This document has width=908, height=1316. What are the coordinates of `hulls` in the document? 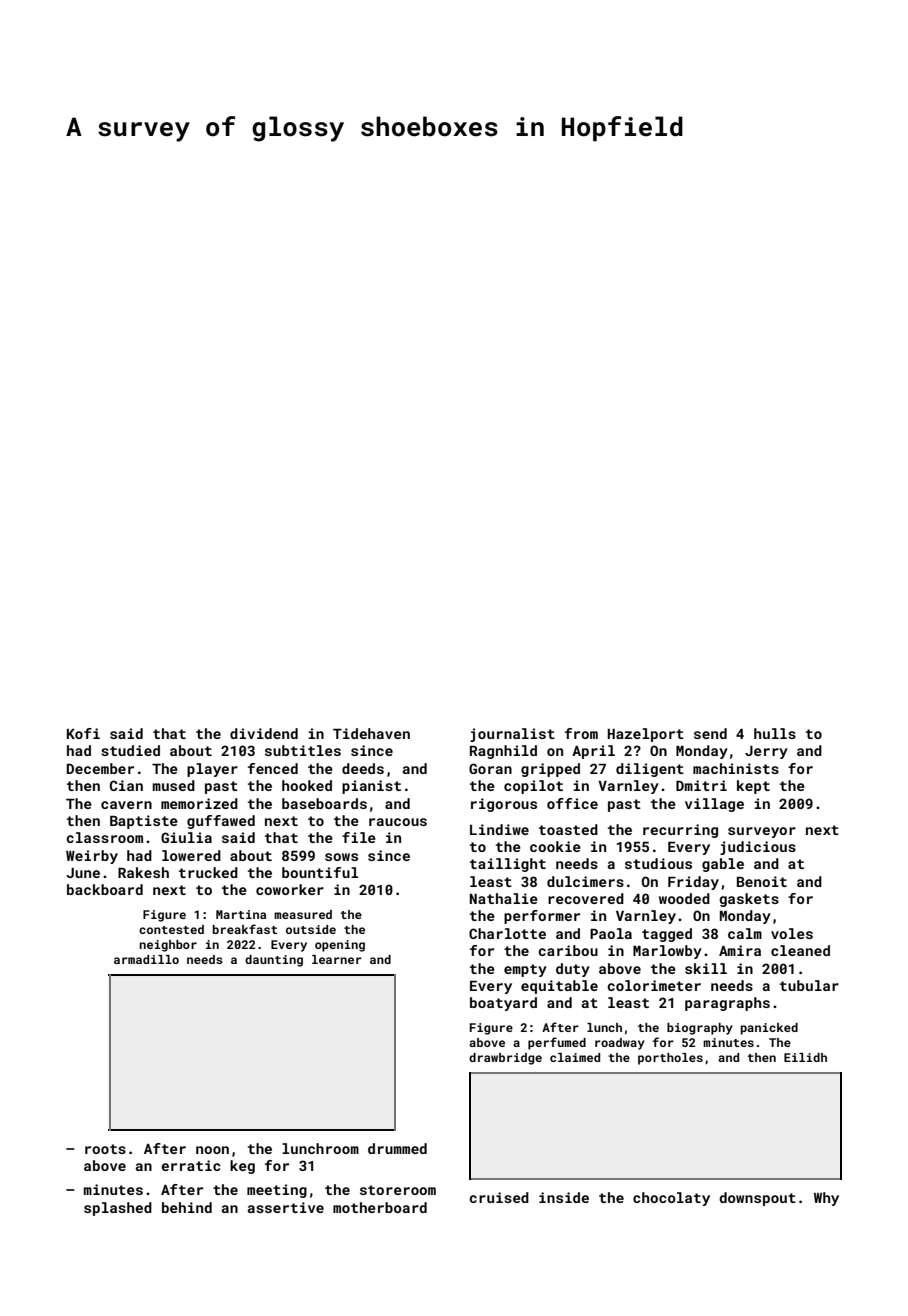 It's located at (775, 733).
